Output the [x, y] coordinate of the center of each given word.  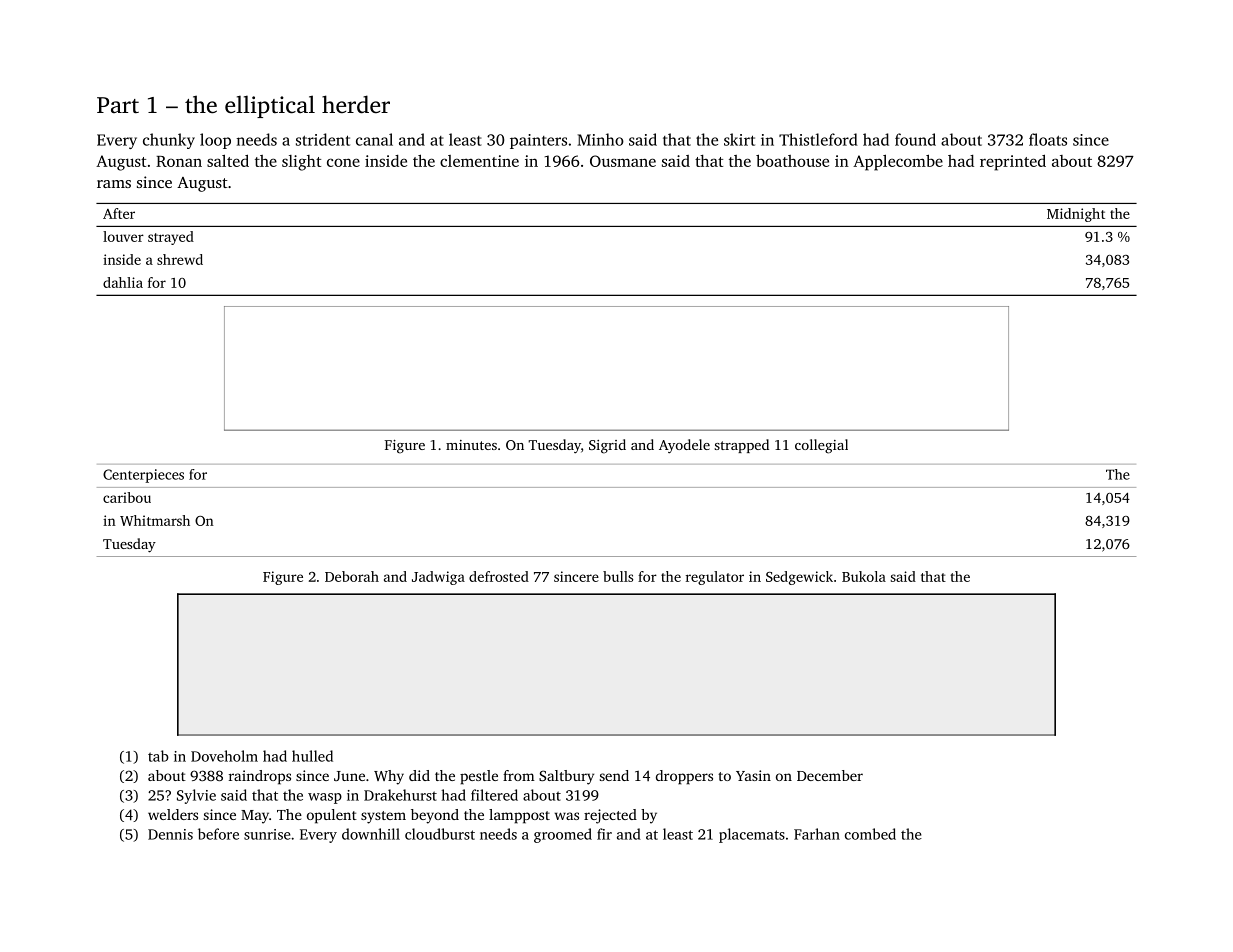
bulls [618, 576]
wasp [325, 798]
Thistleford [818, 139]
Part [118, 105]
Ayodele [684, 446]
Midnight [1076, 215]
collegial [821, 446]
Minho [600, 139]
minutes [471, 445]
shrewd [180, 259]
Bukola [864, 576]
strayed [171, 238]
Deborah [352, 576]
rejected [610, 816]
